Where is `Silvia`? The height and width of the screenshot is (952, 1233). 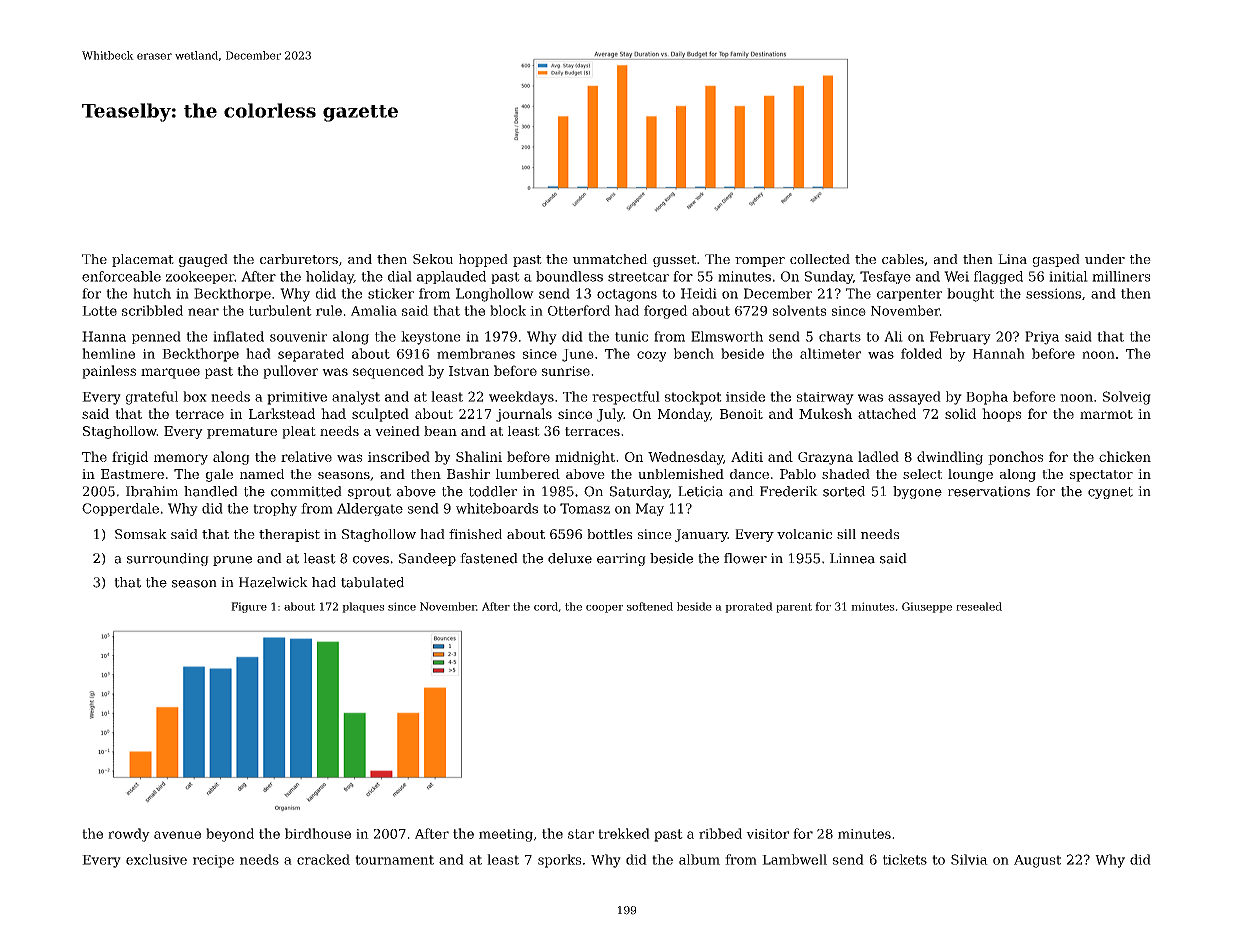
Silvia is located at coordinates (969, 859).
